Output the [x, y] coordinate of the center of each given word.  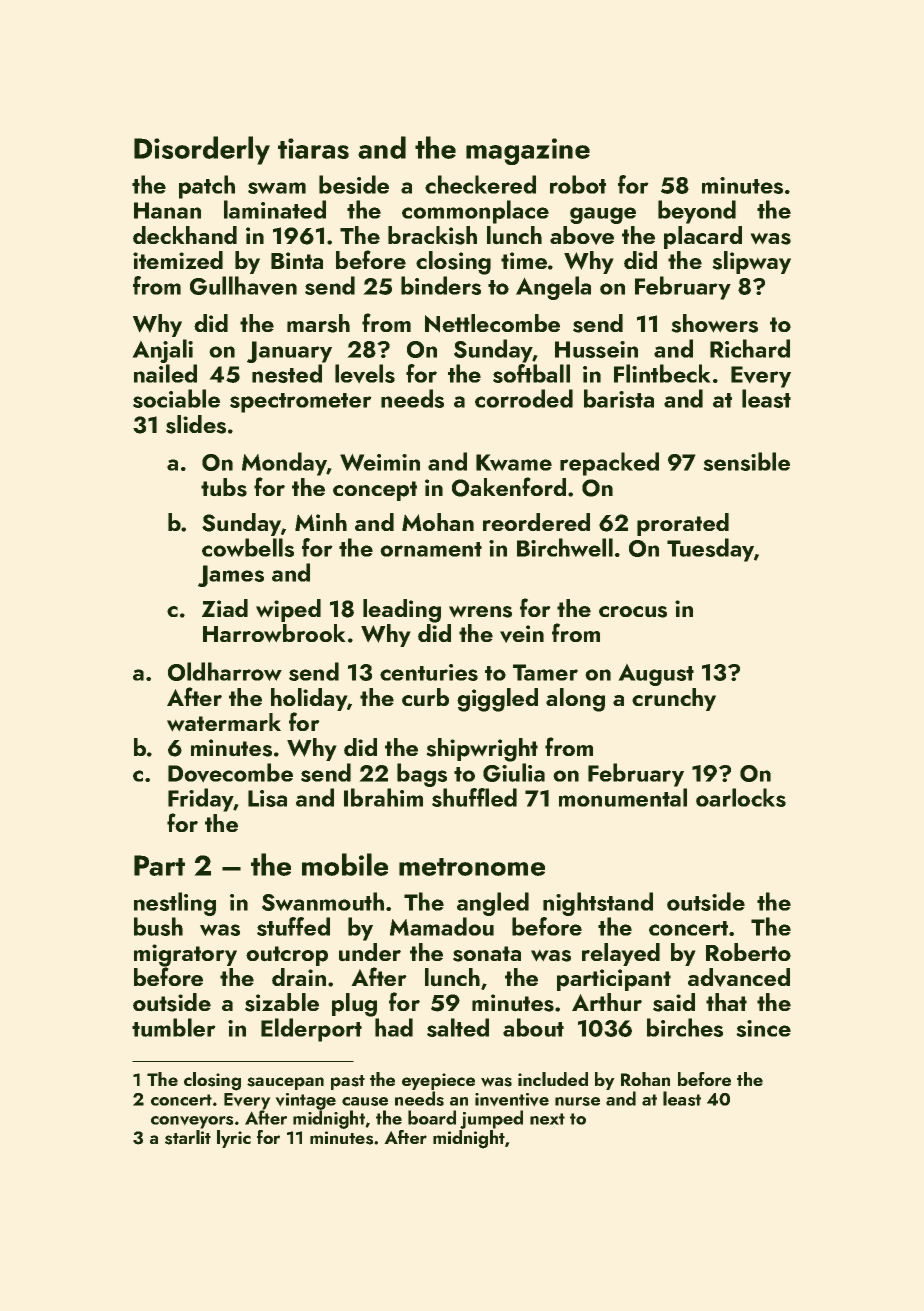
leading [402, 611]
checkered [480, 184]
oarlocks [741, 797]
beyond [697, 212]
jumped [491, 1119]
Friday [201, 800]
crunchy [674, 699]
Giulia [514, 772]
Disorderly [202, 150]
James [231, 576]
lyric [234, 1139]
